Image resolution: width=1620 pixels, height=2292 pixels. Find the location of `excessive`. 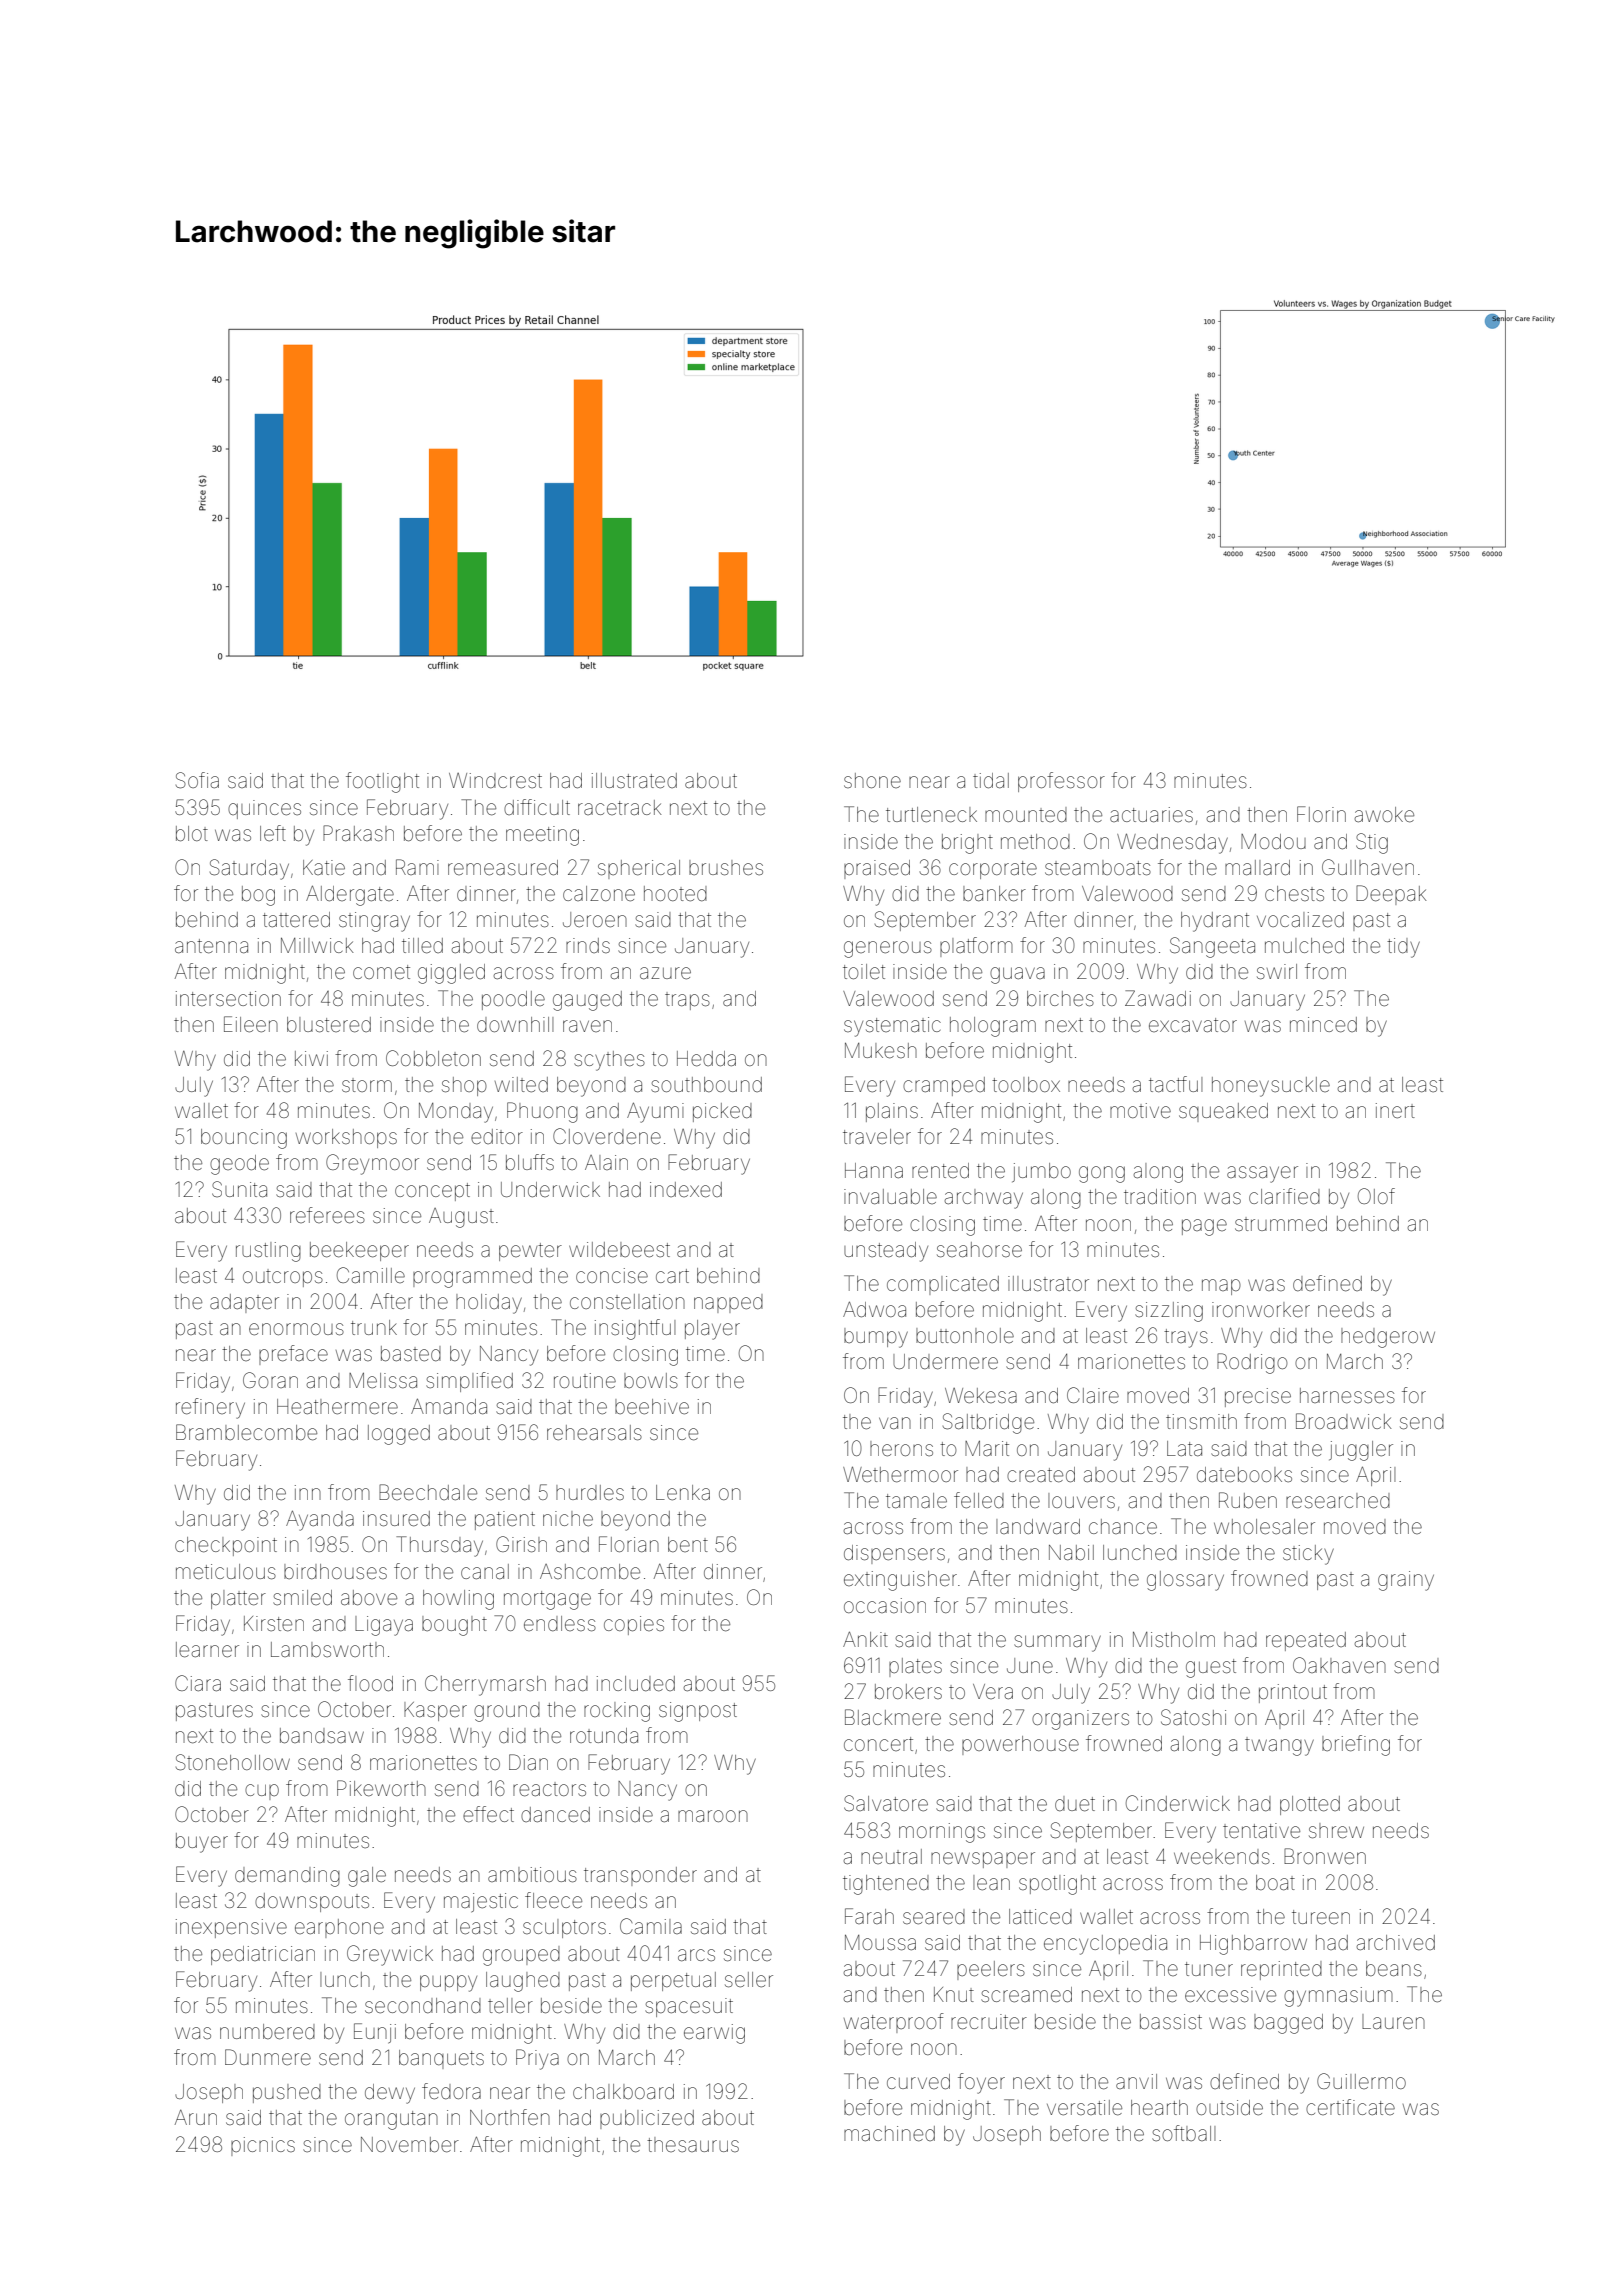

excessive is located at coordinates (1230, 1995).
